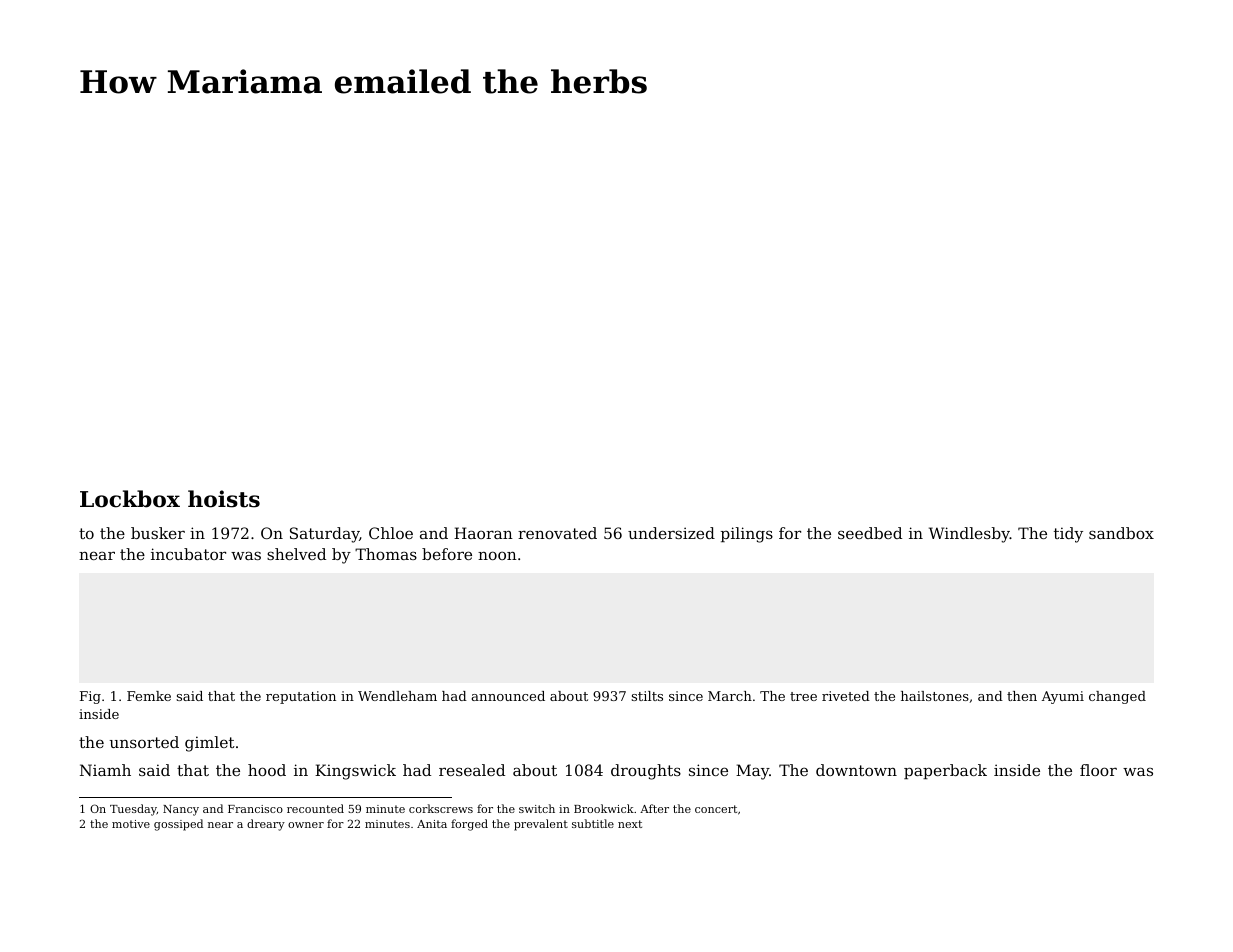  What do you see at coordinates (935, 696) in the image?
I see `hailstones` at bounding box center [935, 696].
